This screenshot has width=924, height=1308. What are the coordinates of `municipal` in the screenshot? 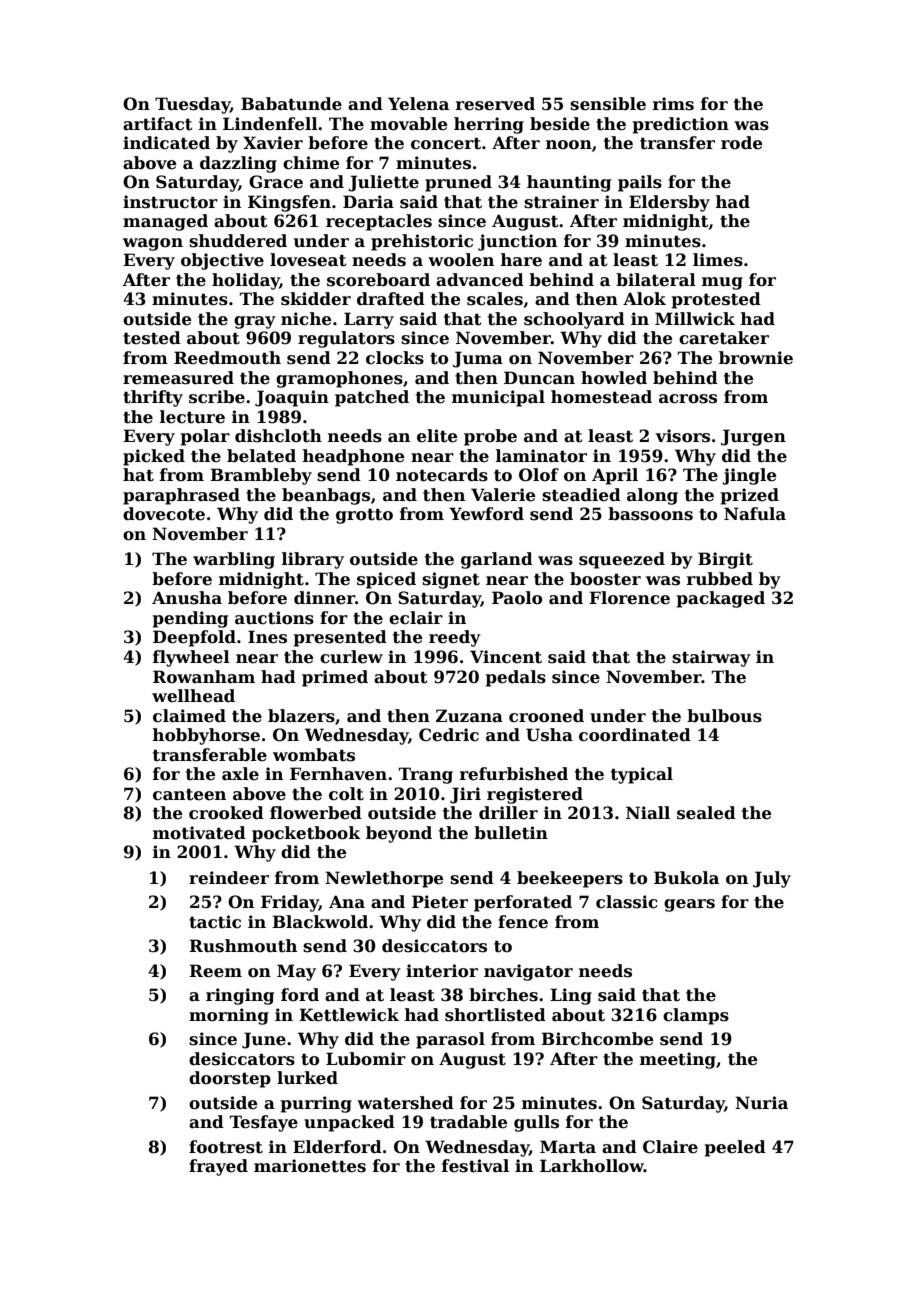 It's located at (498, 398).
